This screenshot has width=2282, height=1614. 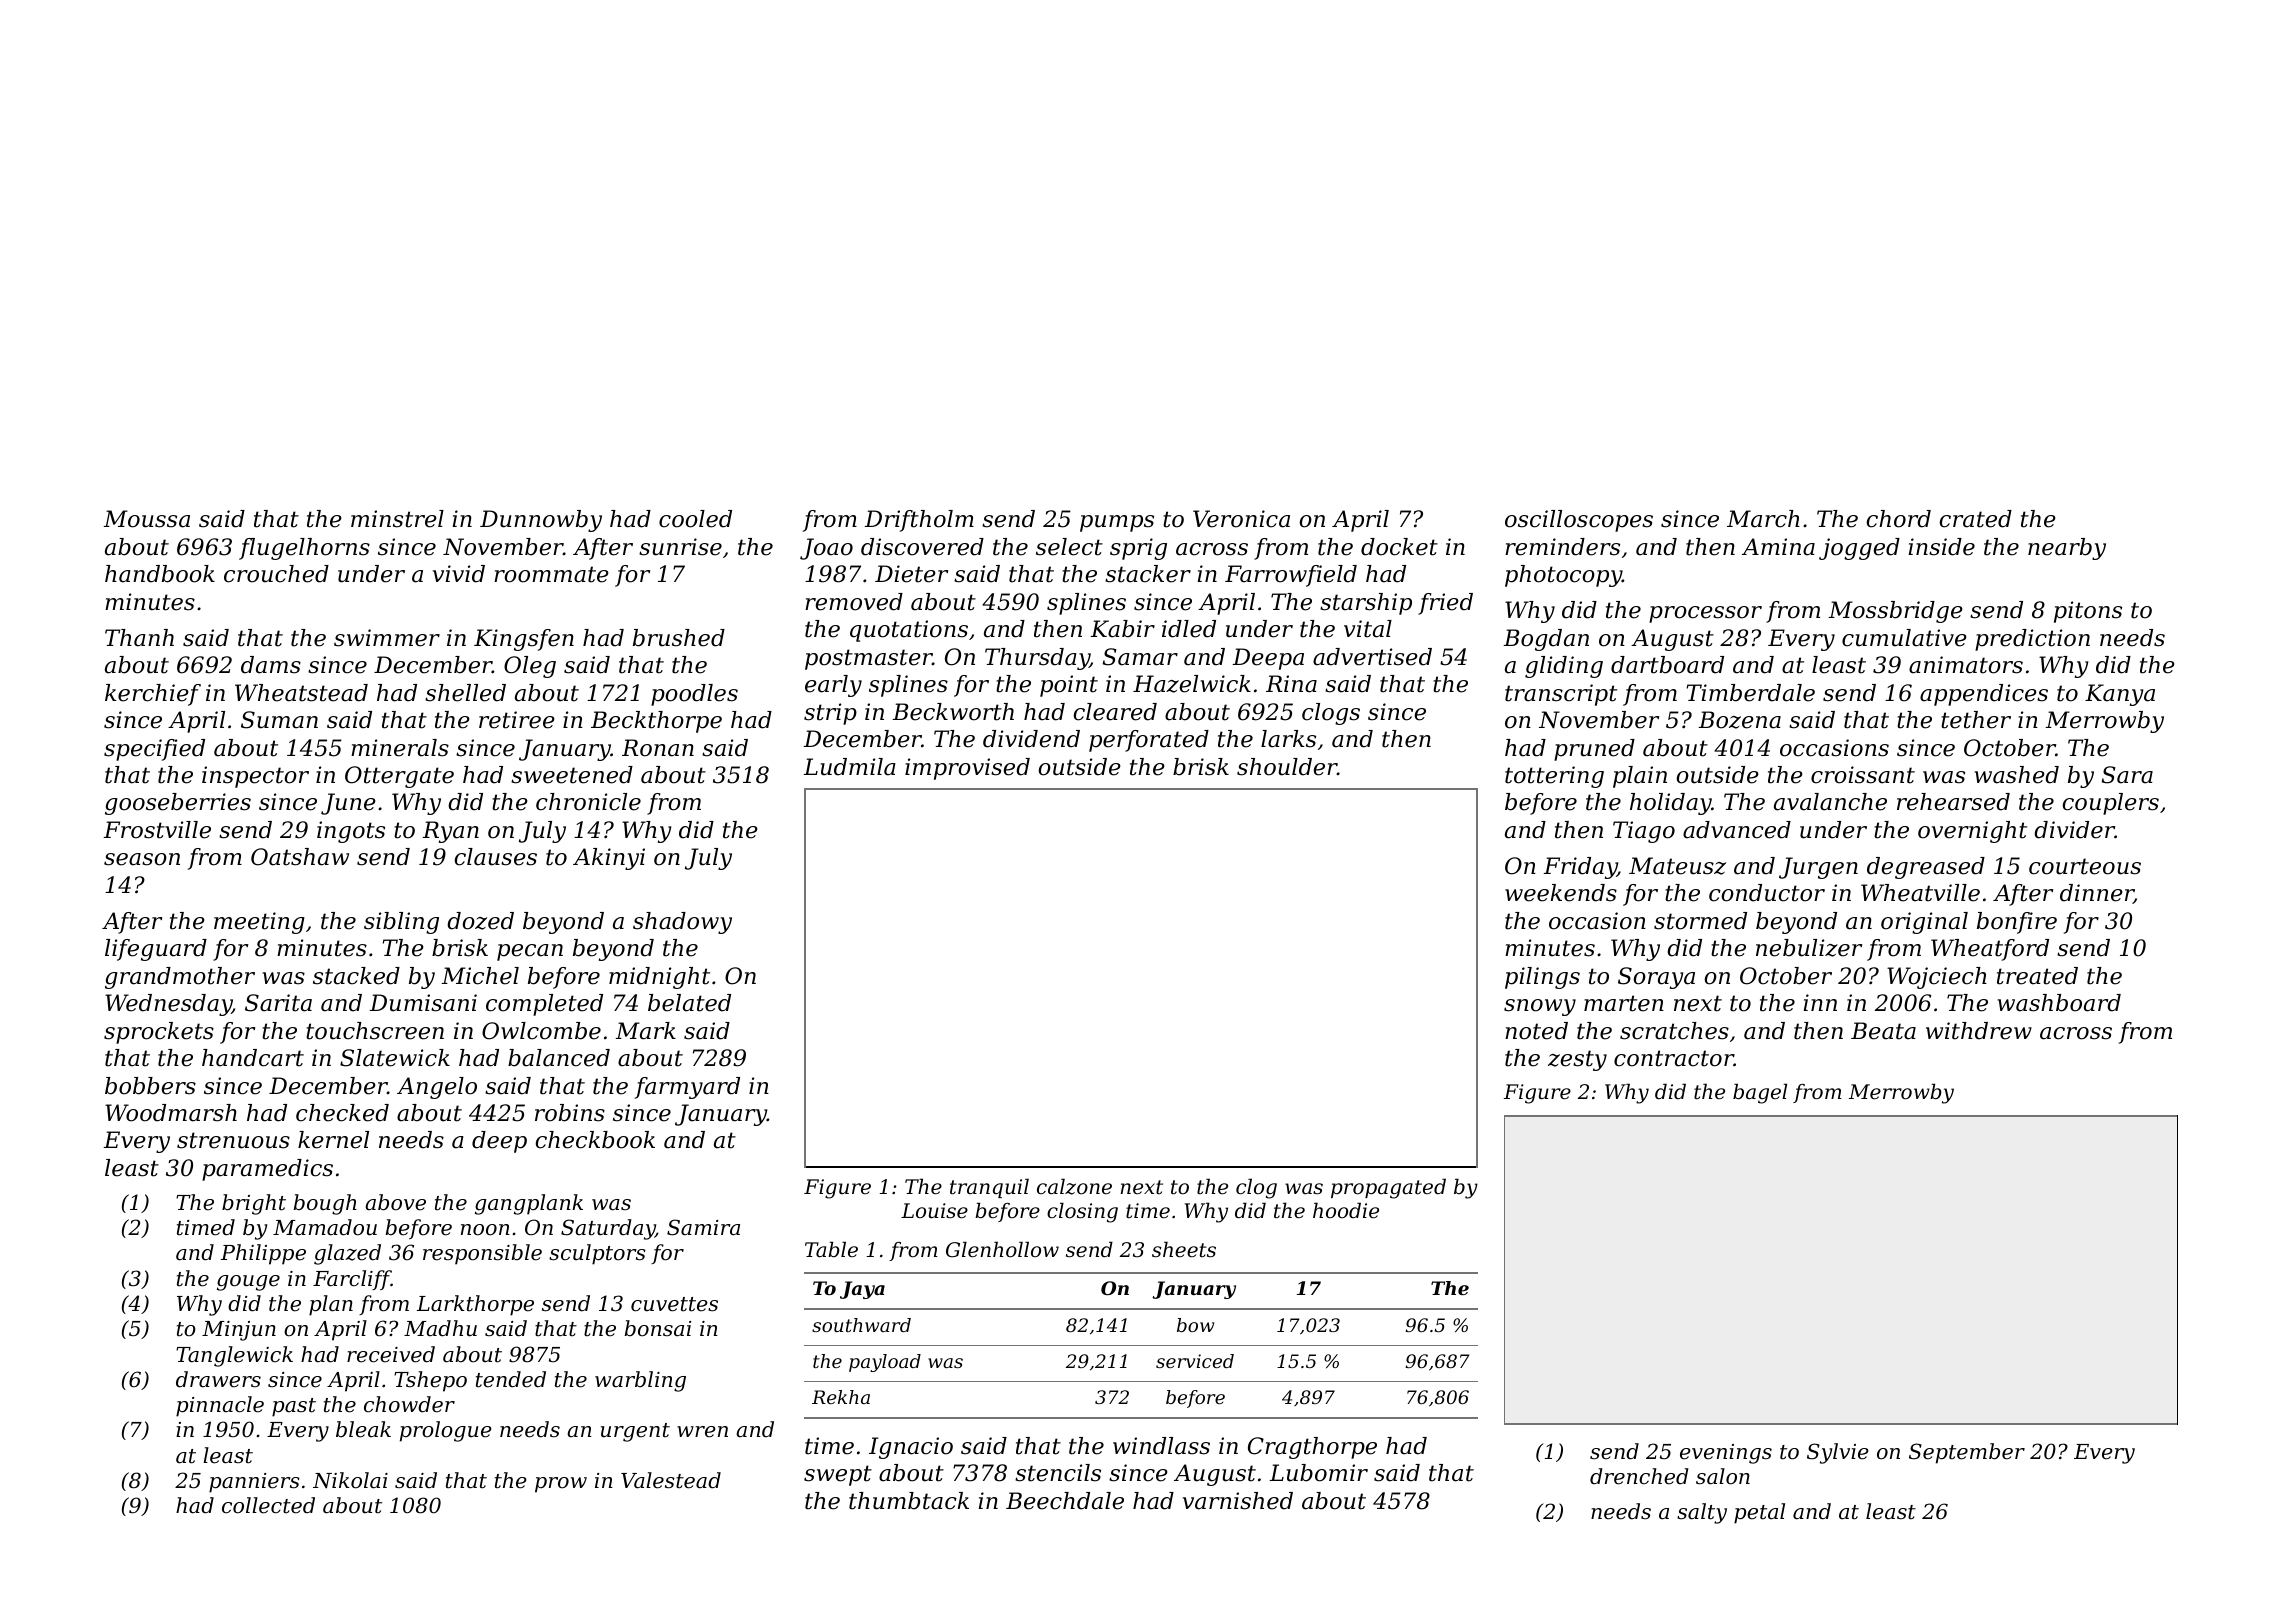 I want to click on Akinyi, so click(x=609, y=859).
